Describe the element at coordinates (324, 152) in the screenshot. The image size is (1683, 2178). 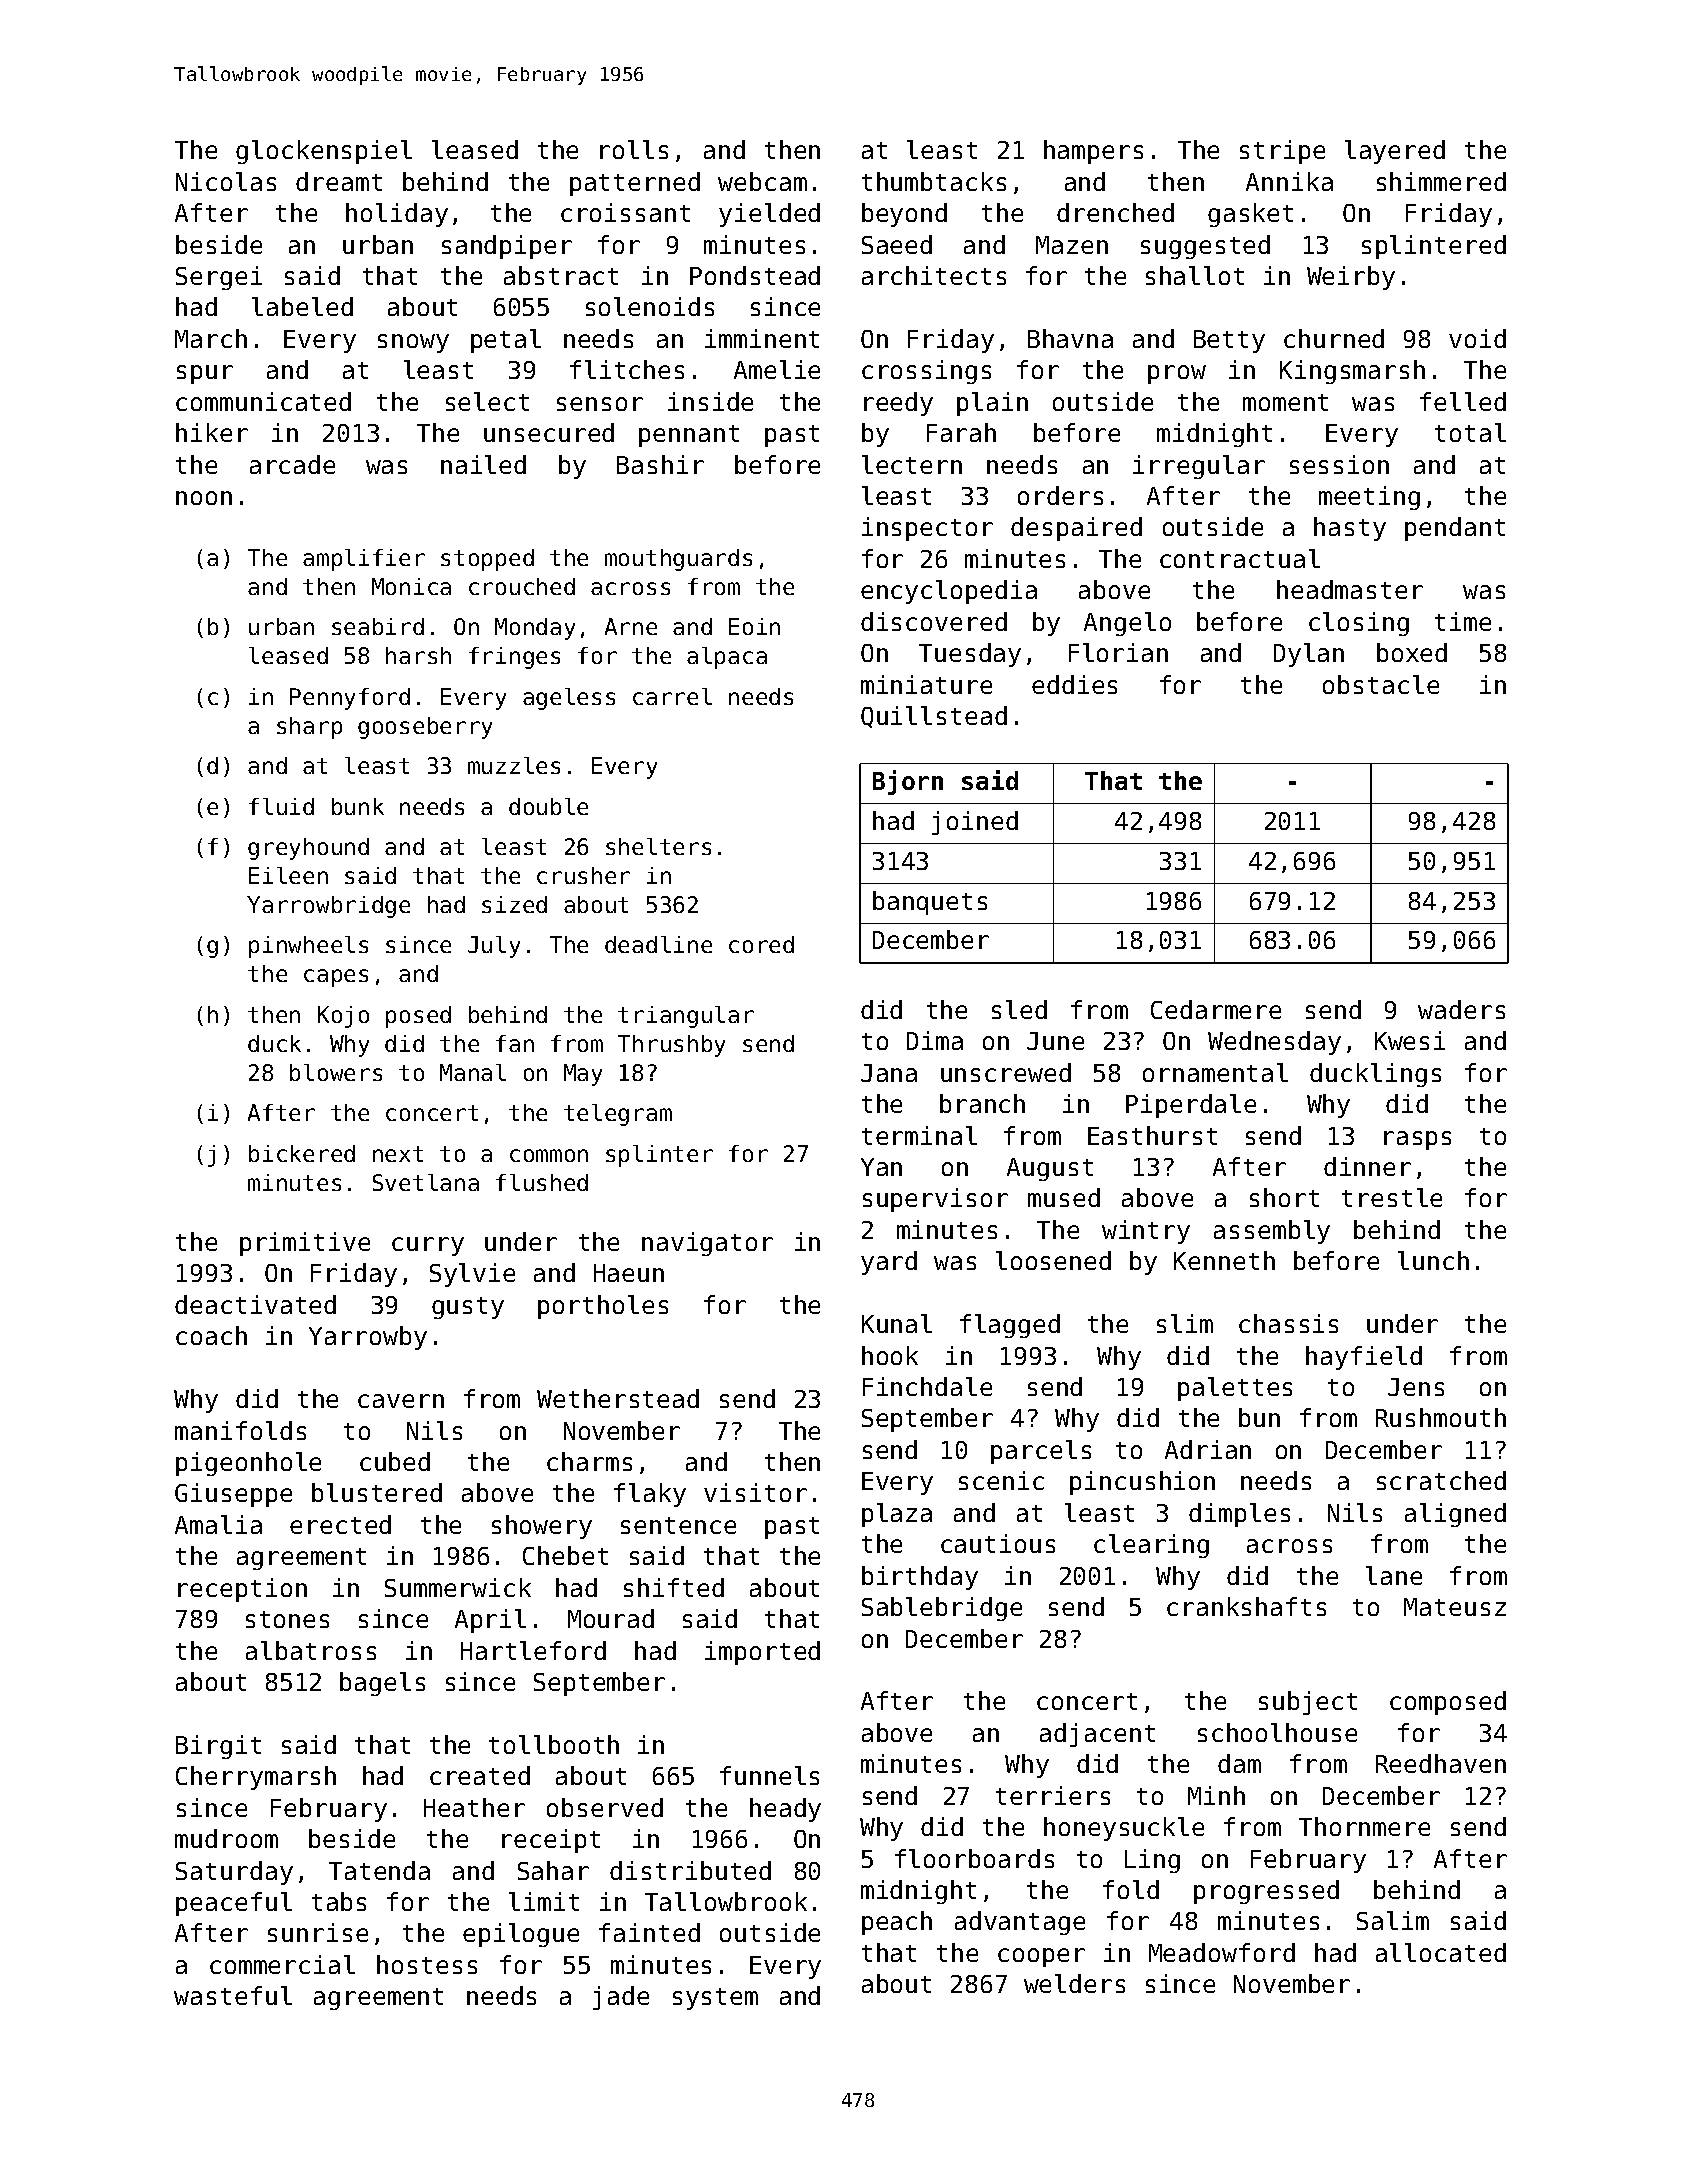
I see `glockenspiel` at that location.
